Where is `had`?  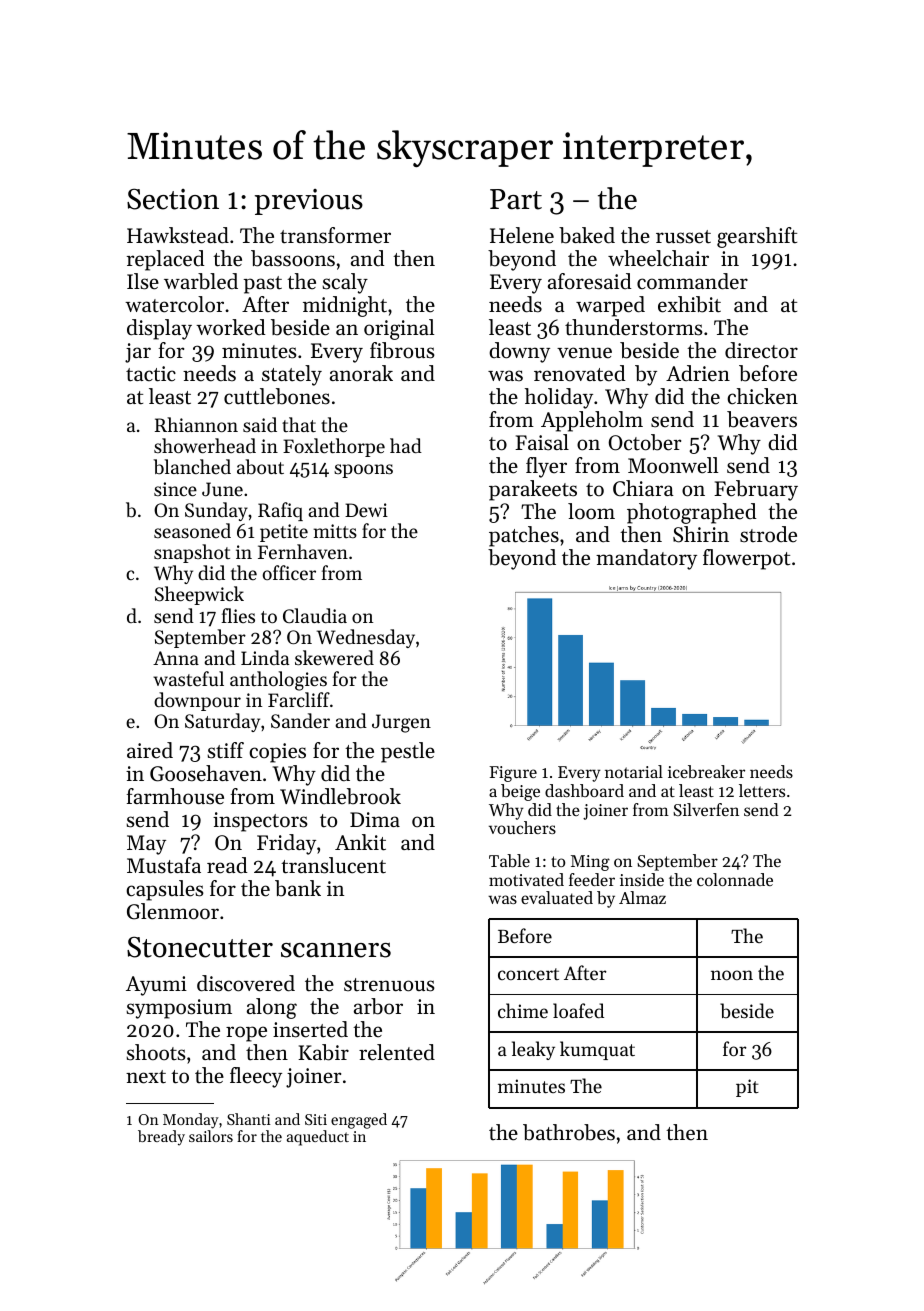
had is located at coordinates (406, 445).
